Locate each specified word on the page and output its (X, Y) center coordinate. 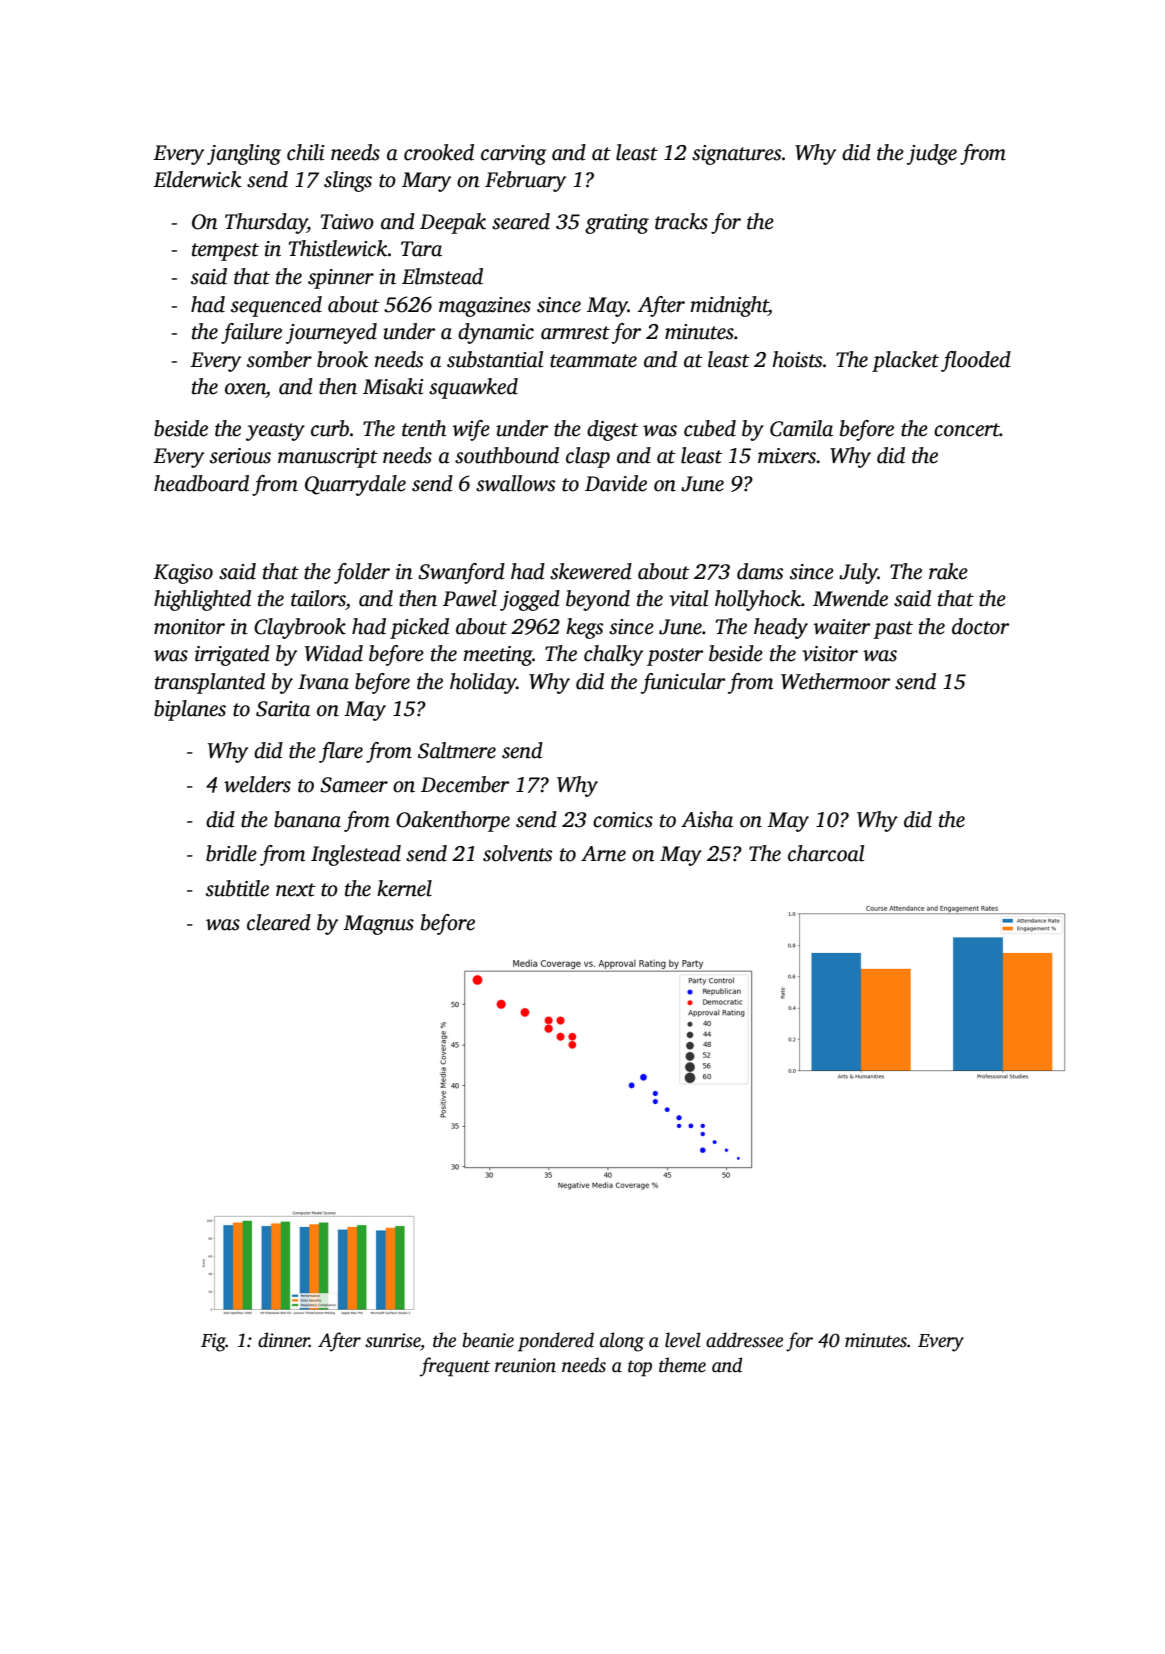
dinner (284, 1340)
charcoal (826, 853)
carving (514, 155)
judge (932, 154)
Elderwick (197, 179)
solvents (517, 853)
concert (967, 430)
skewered (591, 571)
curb (330, 428)
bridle (231, 853)
